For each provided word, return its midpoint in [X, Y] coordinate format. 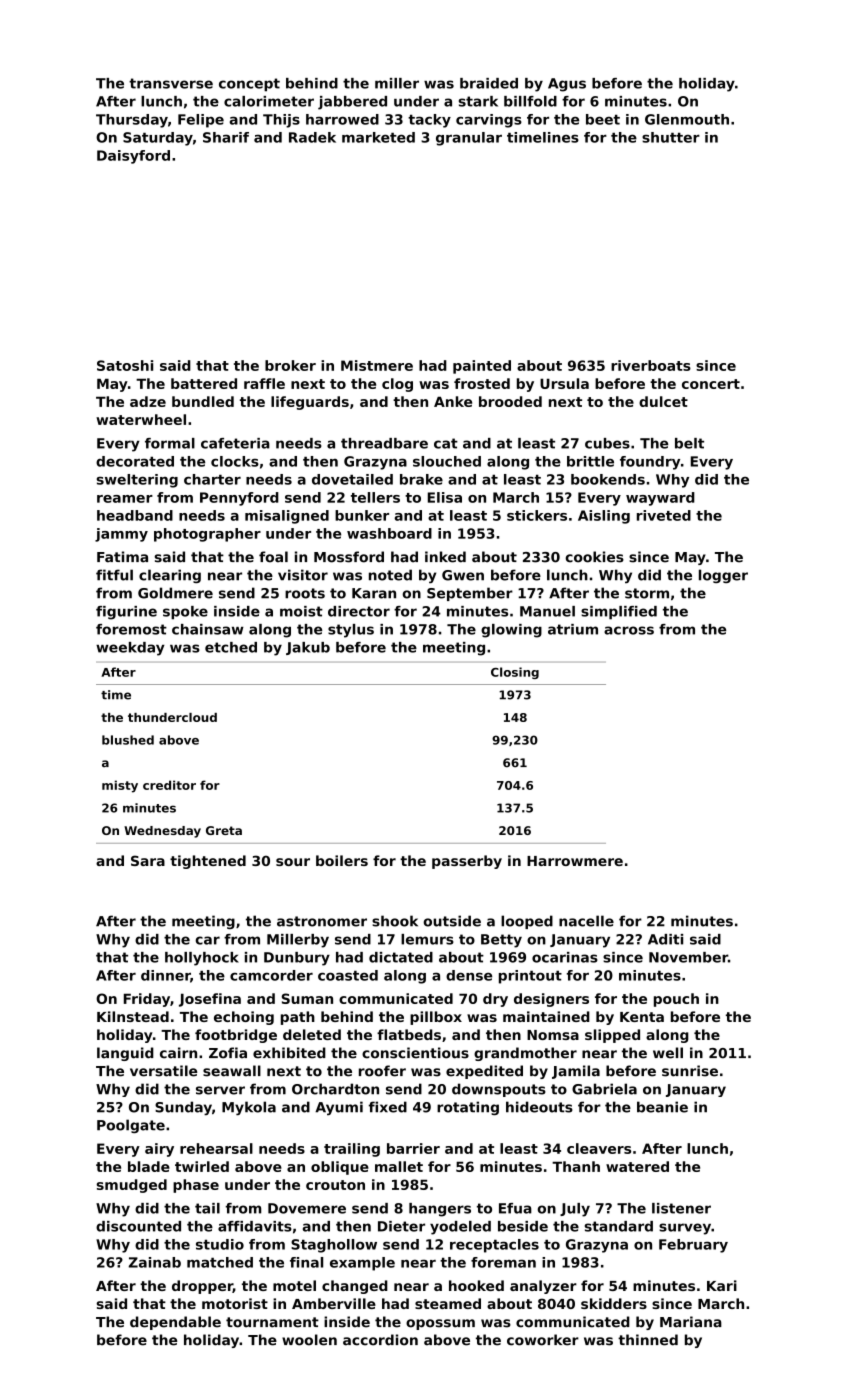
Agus [567, 85]
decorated [135, 461]
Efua [515, 1208]
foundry [650, 463]
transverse [171, 83]
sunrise [690, 1071]
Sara [148, 860]
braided [489, 83]
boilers [342, 860]
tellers [375, 497]
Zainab [154, 1262]
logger [723, 576]
